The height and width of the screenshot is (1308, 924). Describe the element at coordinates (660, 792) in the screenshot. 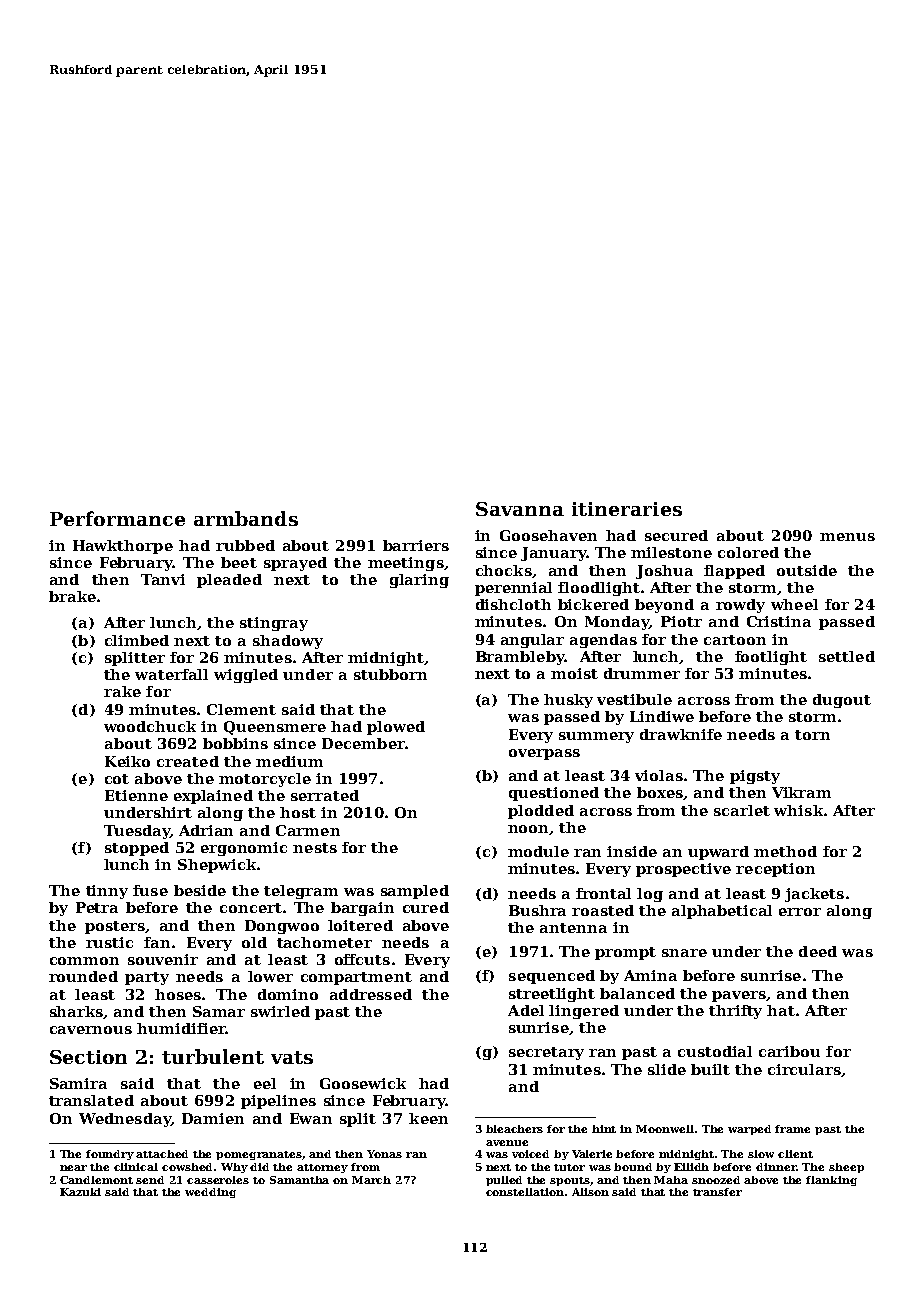

I see `boxes` at that location.
